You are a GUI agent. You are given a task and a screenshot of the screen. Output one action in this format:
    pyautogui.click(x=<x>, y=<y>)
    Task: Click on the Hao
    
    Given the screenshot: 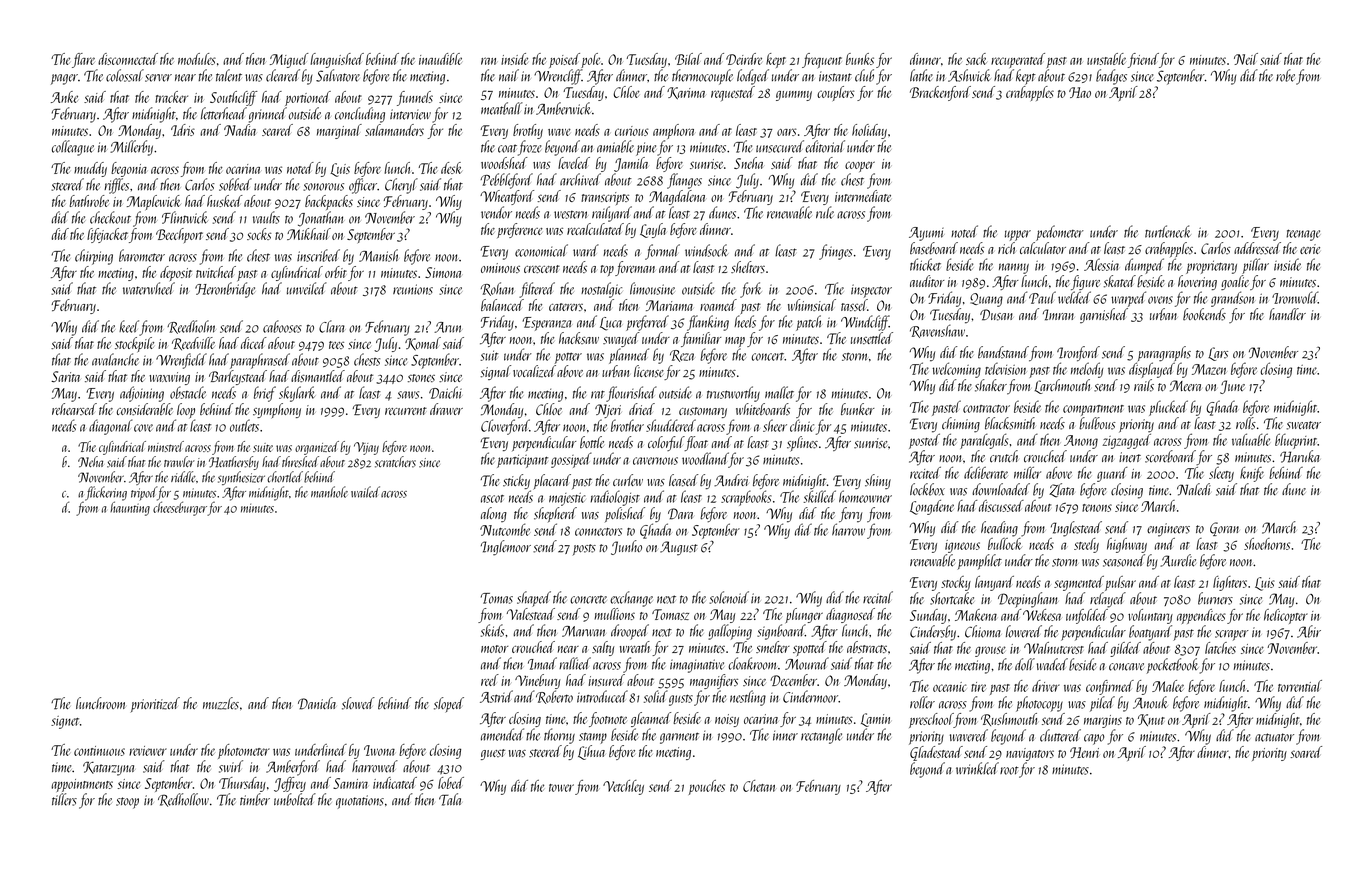 What is the action you would take?
    pyautogui.click(x=1080, y=92)
